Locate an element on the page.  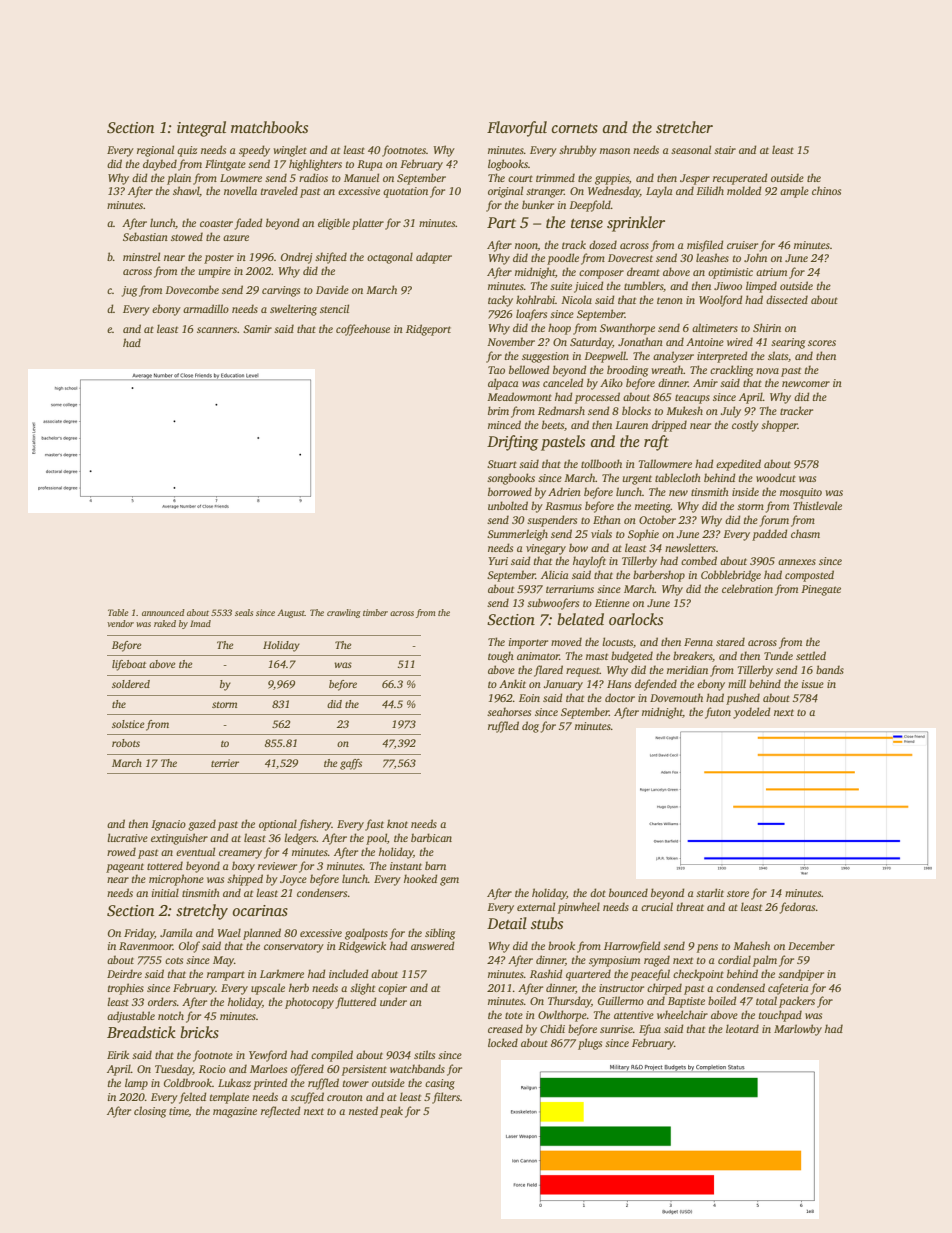
issue is located at coordinates (813, 684).
